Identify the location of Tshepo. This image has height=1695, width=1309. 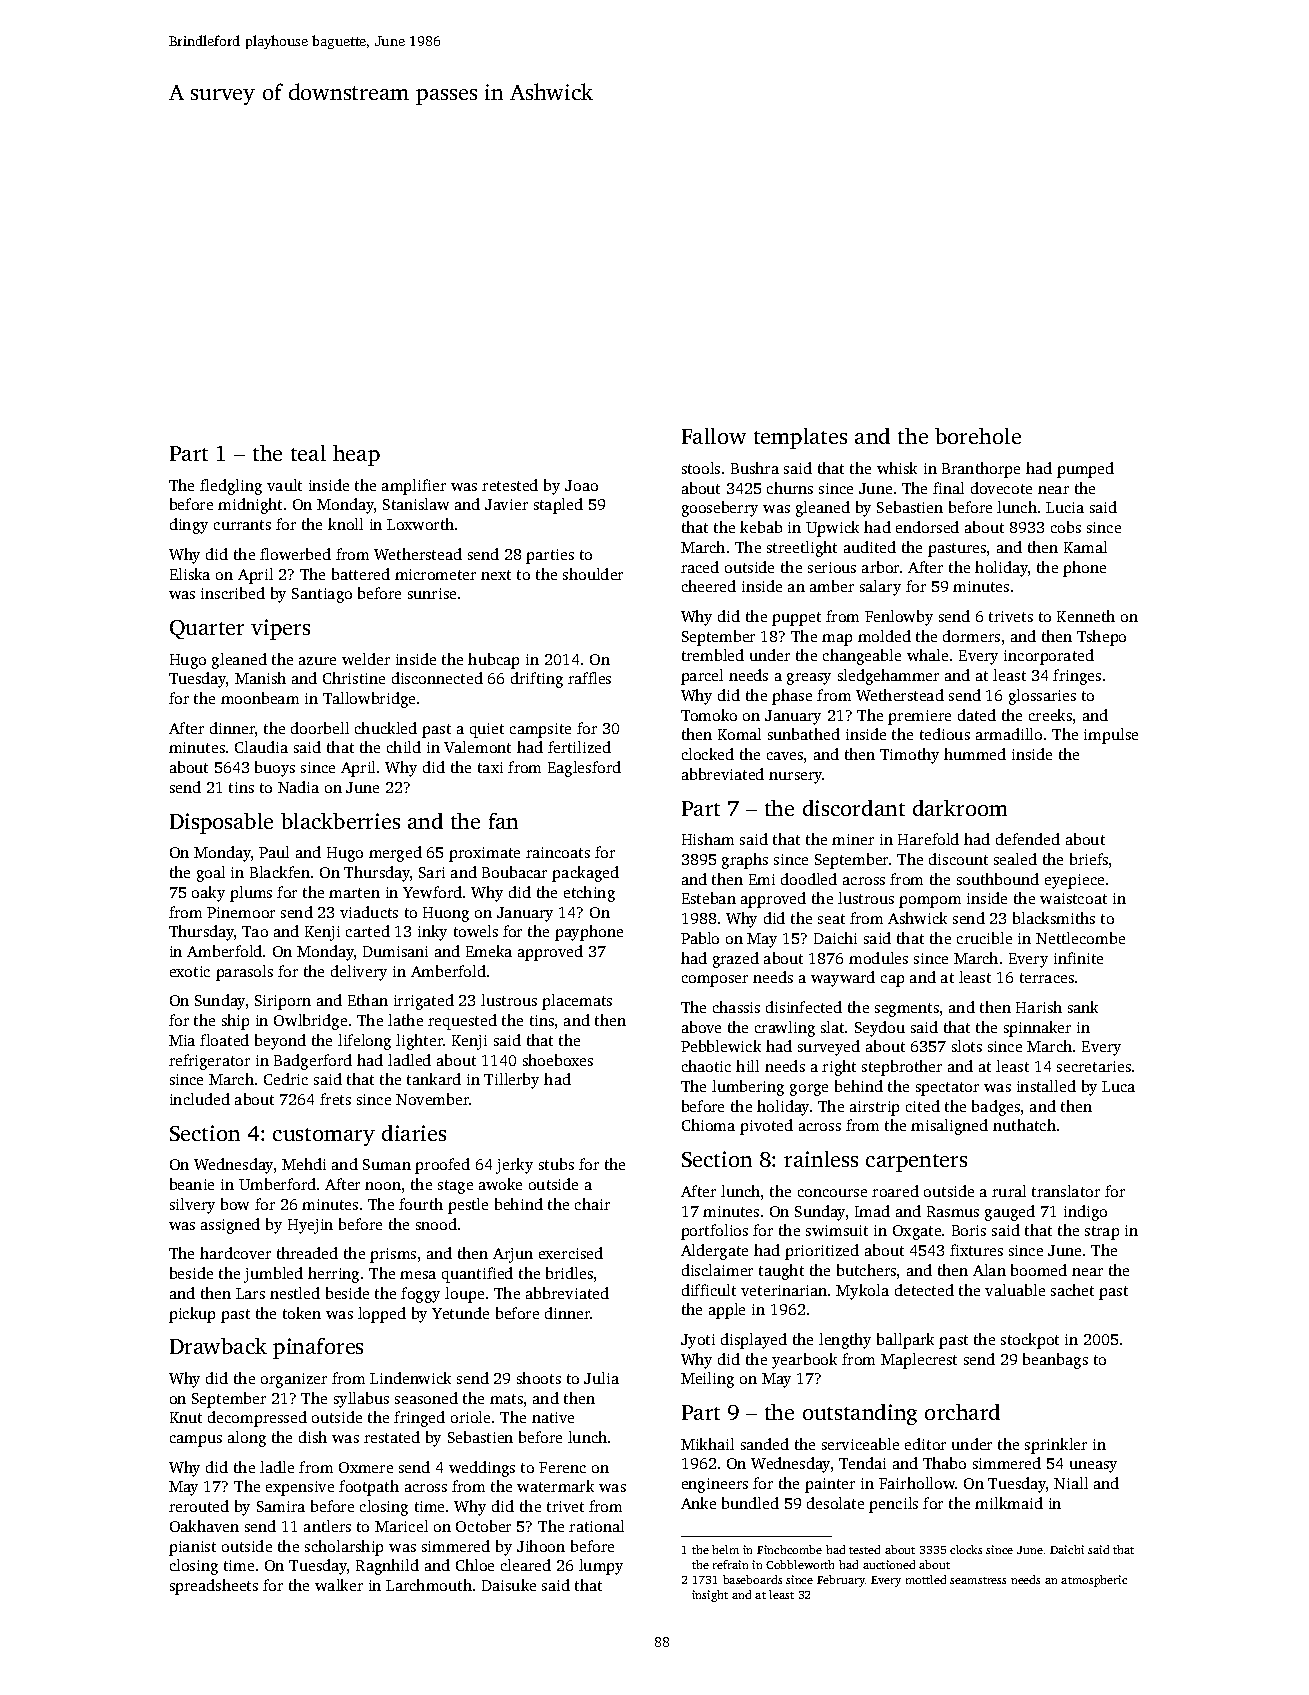
(1101, 638).
